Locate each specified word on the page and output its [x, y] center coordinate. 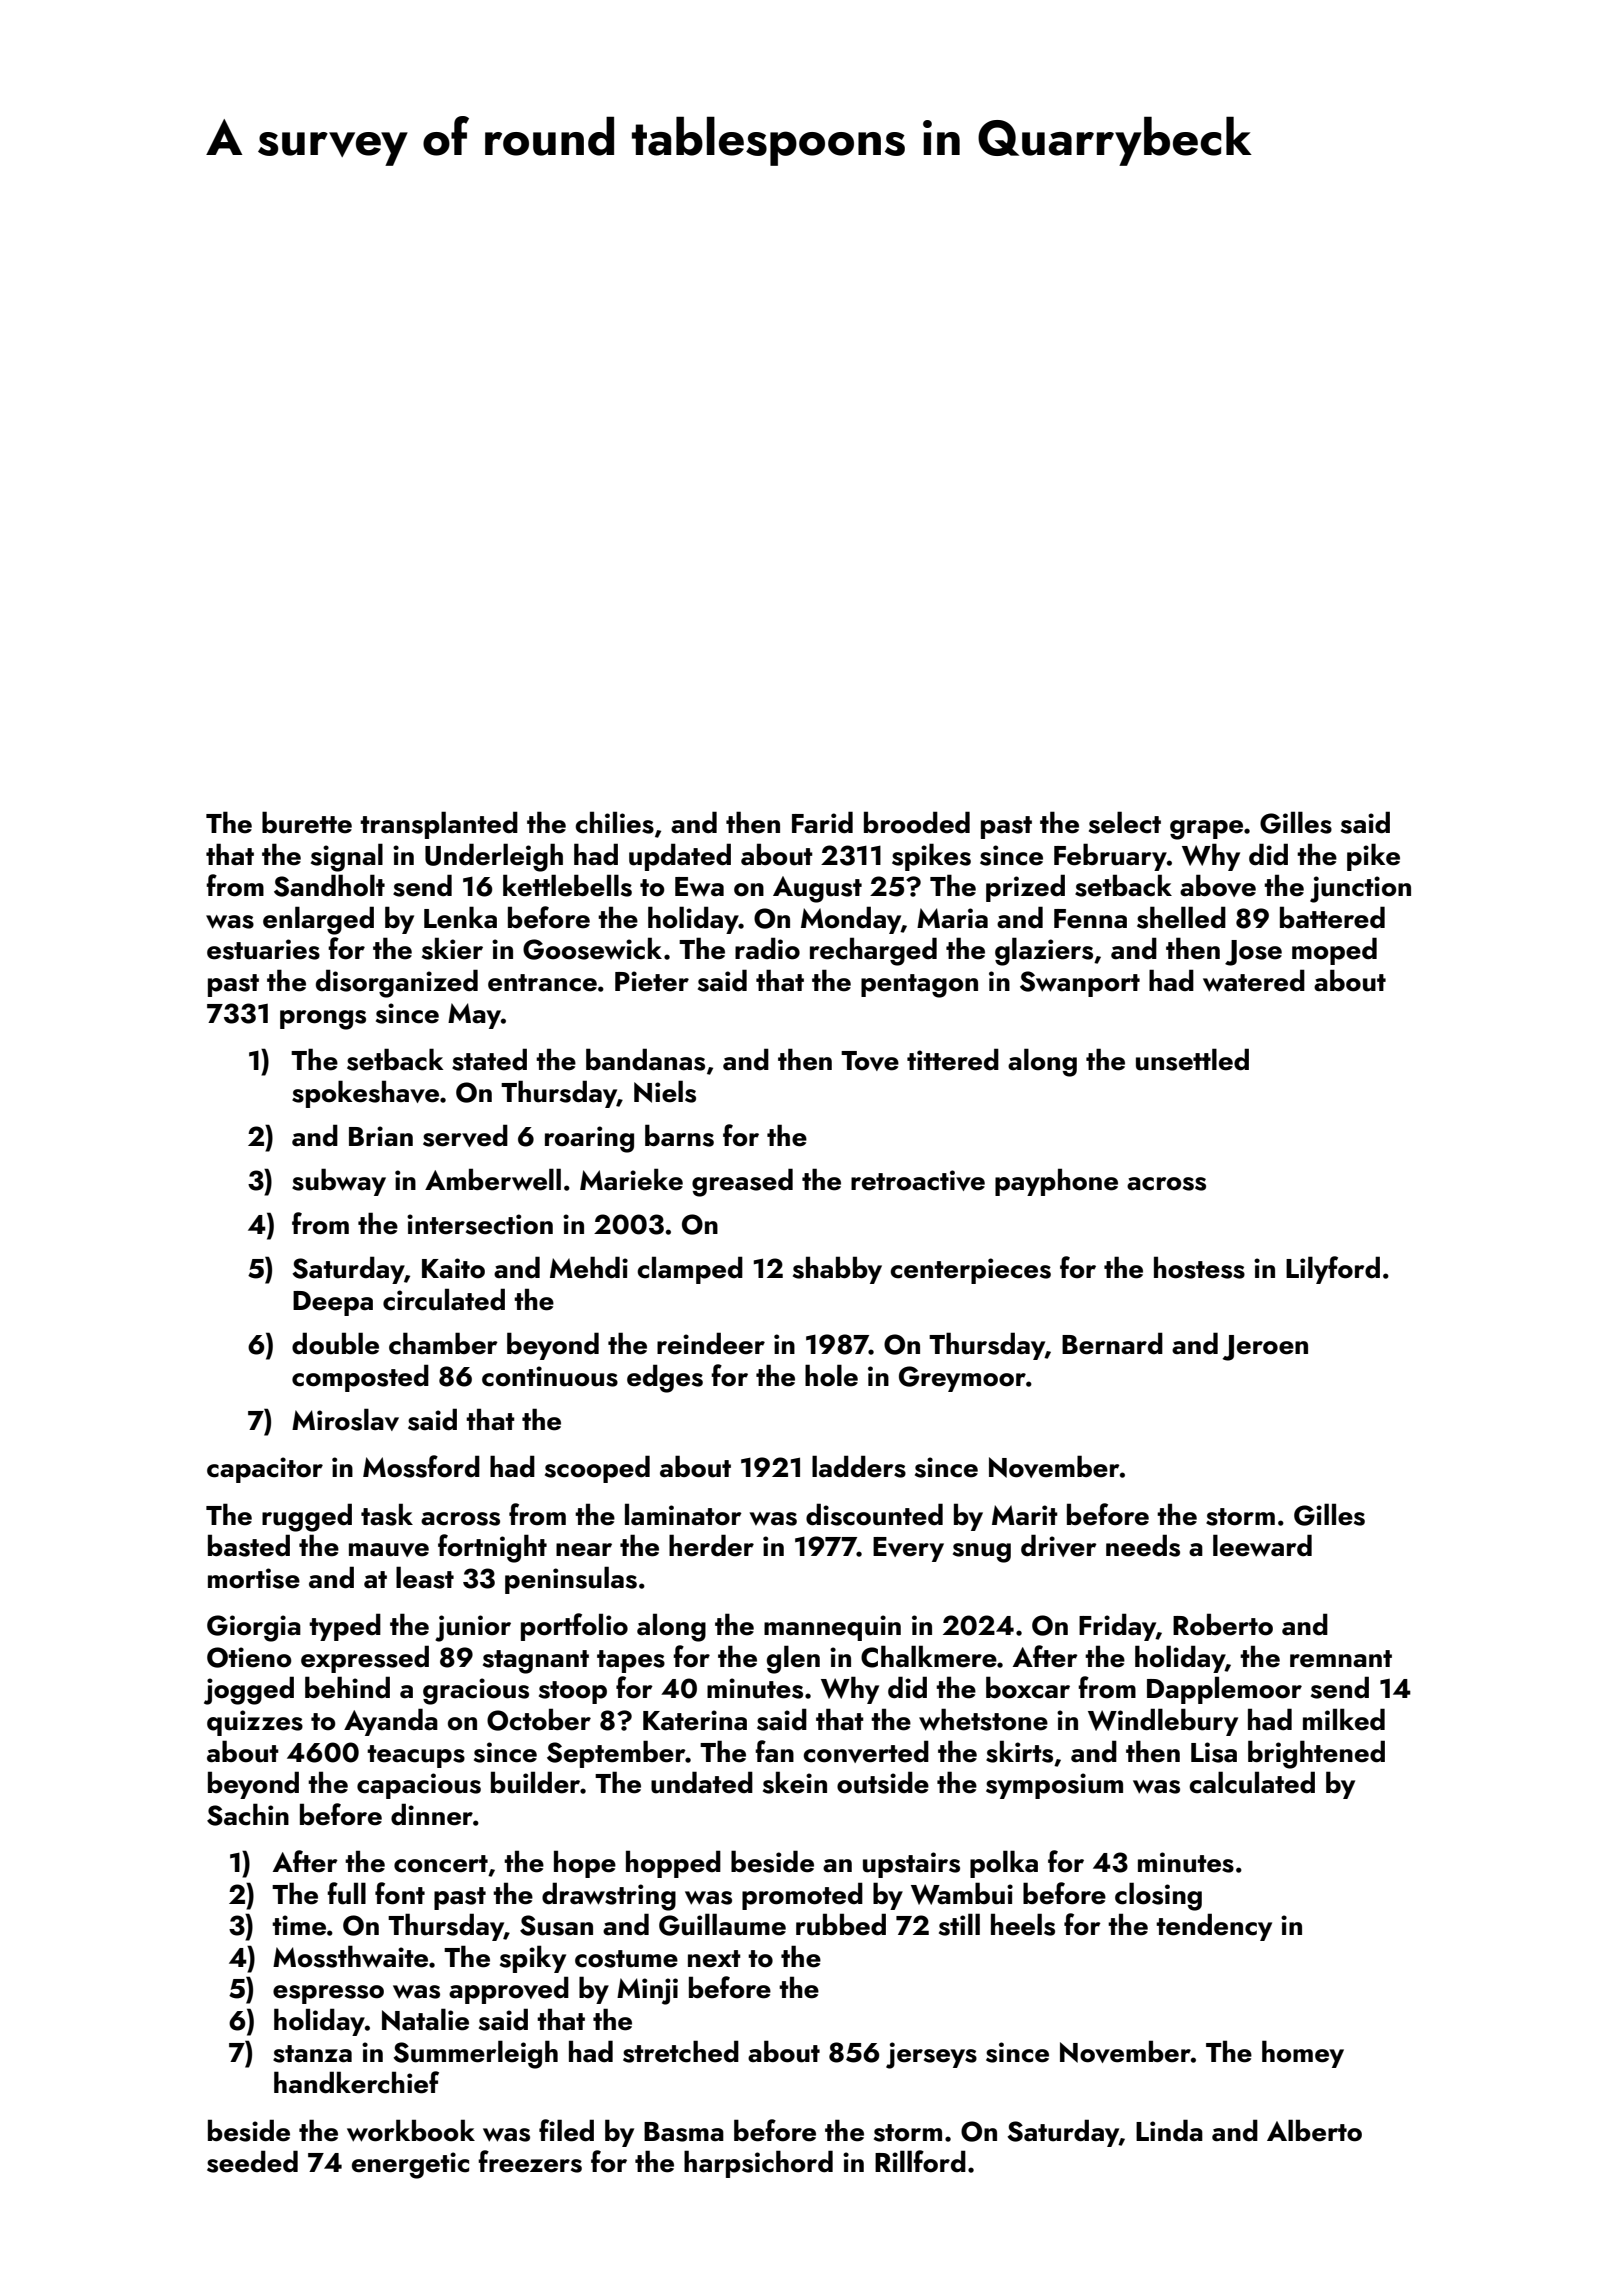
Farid [822, 822]
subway [339, 1182]
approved [509, 1990]
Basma [684, 2132]
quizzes [255, 1723]
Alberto [1314, 2130]
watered [1254, 980]
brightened [1316, 1754]
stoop [573, 1692]
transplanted [439, 825]
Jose [1253, 953]
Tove [870, 1061]
